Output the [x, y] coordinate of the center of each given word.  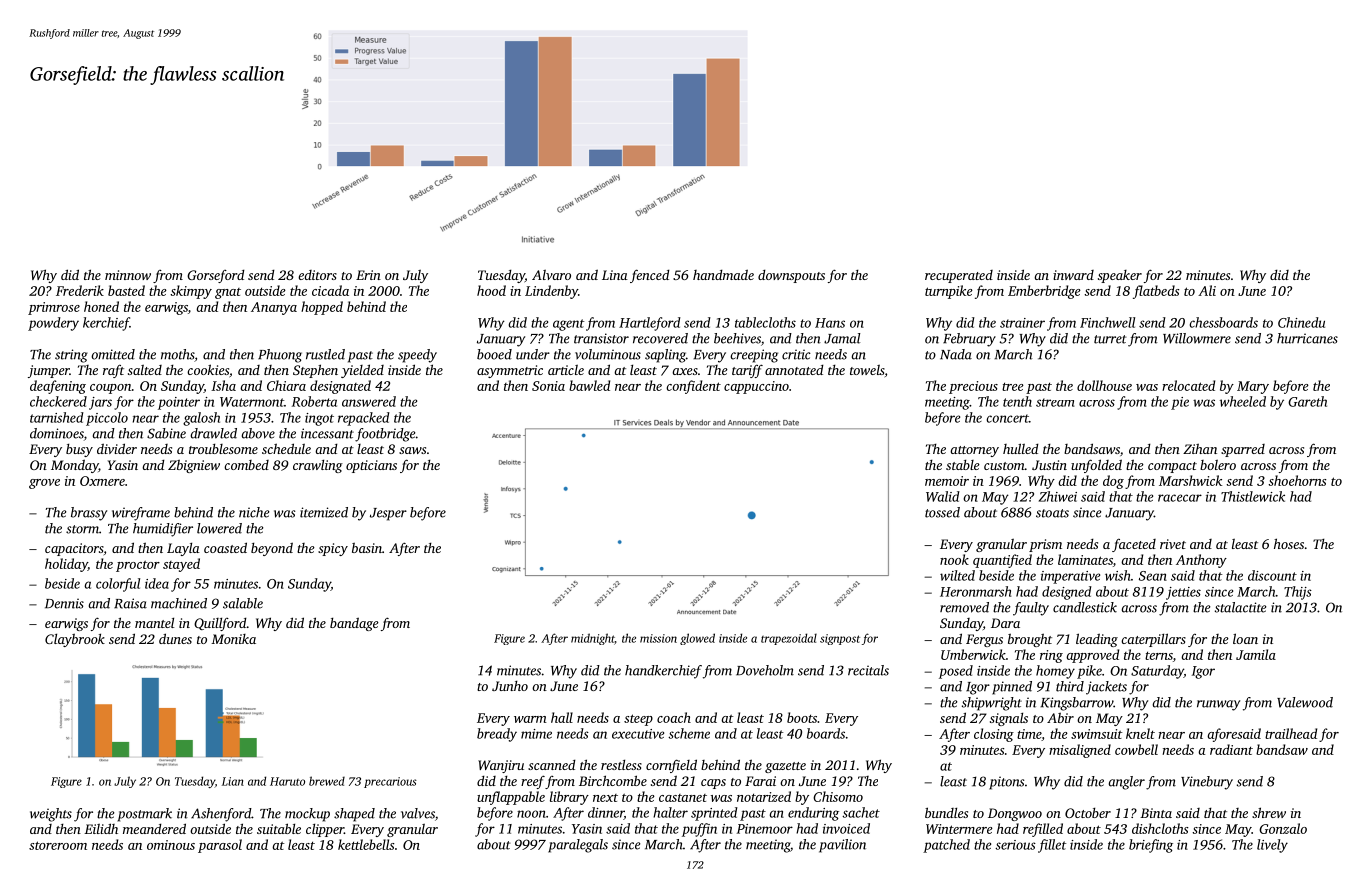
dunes [175, 638]
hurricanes [1307, 338]
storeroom [58, 845]
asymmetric [510, 371]
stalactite [1240, 607]
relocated [1188, 385]
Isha [223, 385]
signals [1009, 719]
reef [533, 782]
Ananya [274, 308]
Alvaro [551, 275]
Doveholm [765, 670]
